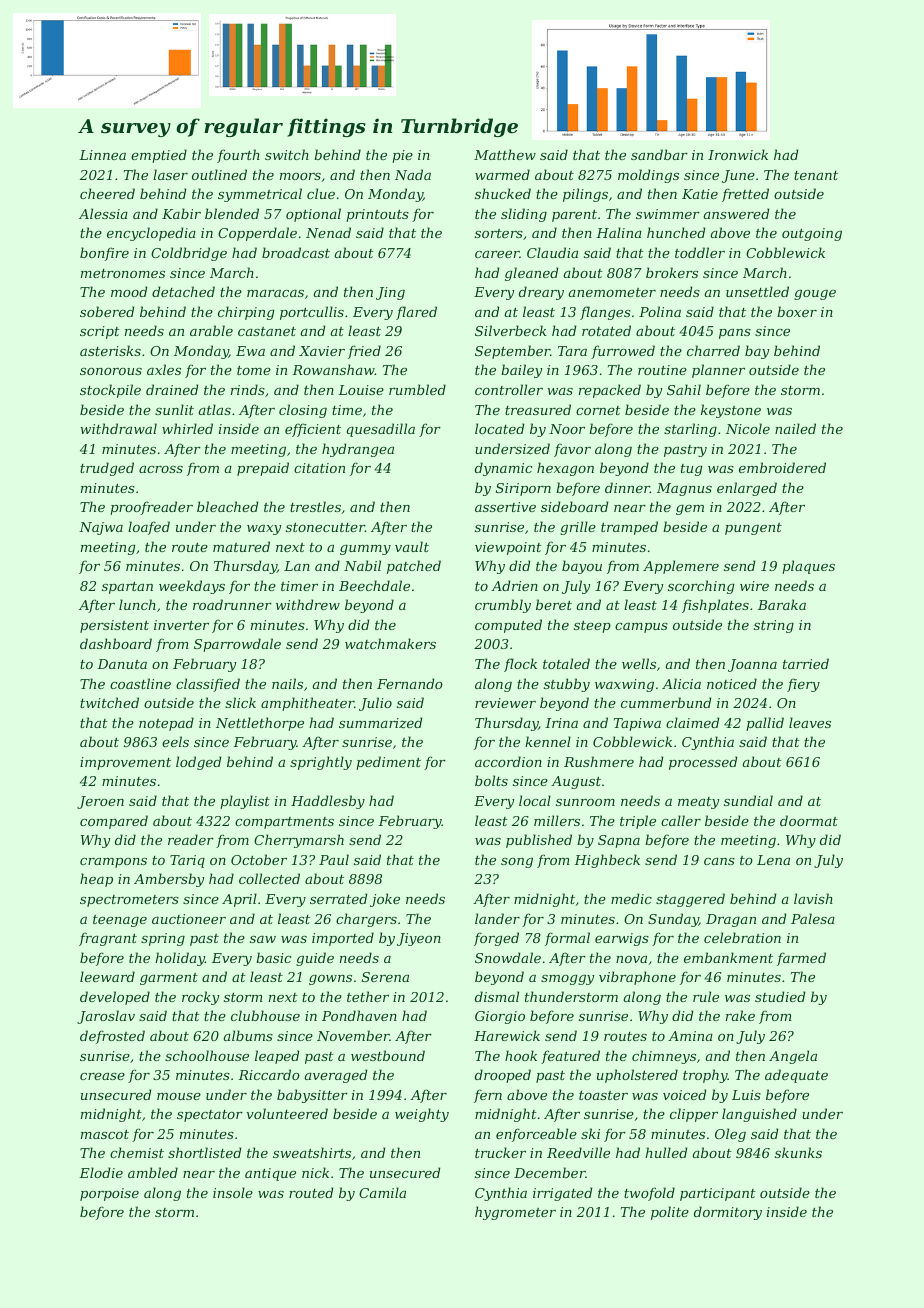 Image resolution: width=924 pixels, height=1308 pixels. Describe the element at coordinates (402, 156) in the page. I see `pie` at that location.
